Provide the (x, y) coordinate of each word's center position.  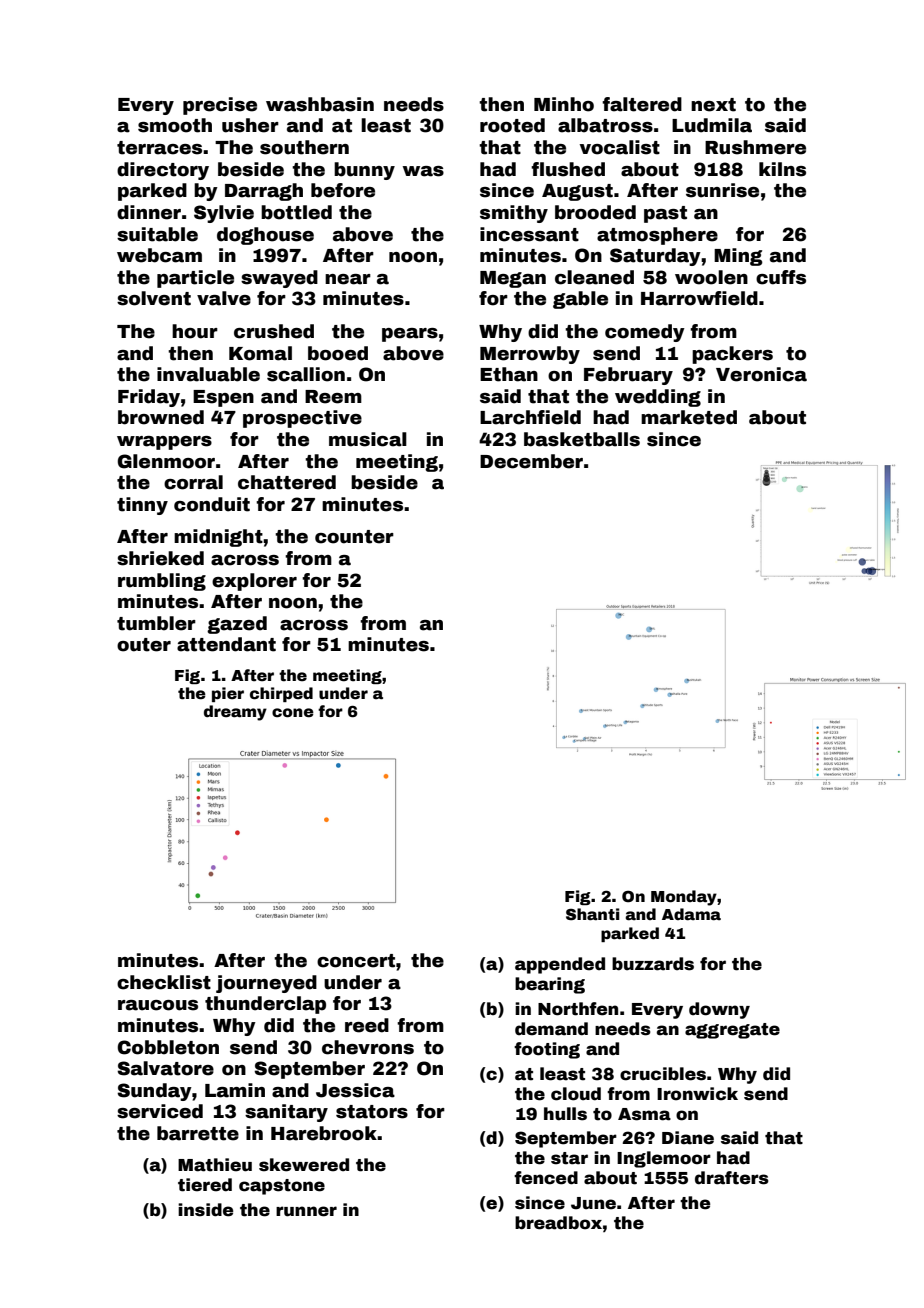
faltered (642, 104)
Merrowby (530, 355)
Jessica (355, 1090)
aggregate (732, 1031)
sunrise (722, 190)
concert (356, 961)
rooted (512, 125)
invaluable (208, 374)
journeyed (266, 984)
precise (220, 106)
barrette (198, 1133)
